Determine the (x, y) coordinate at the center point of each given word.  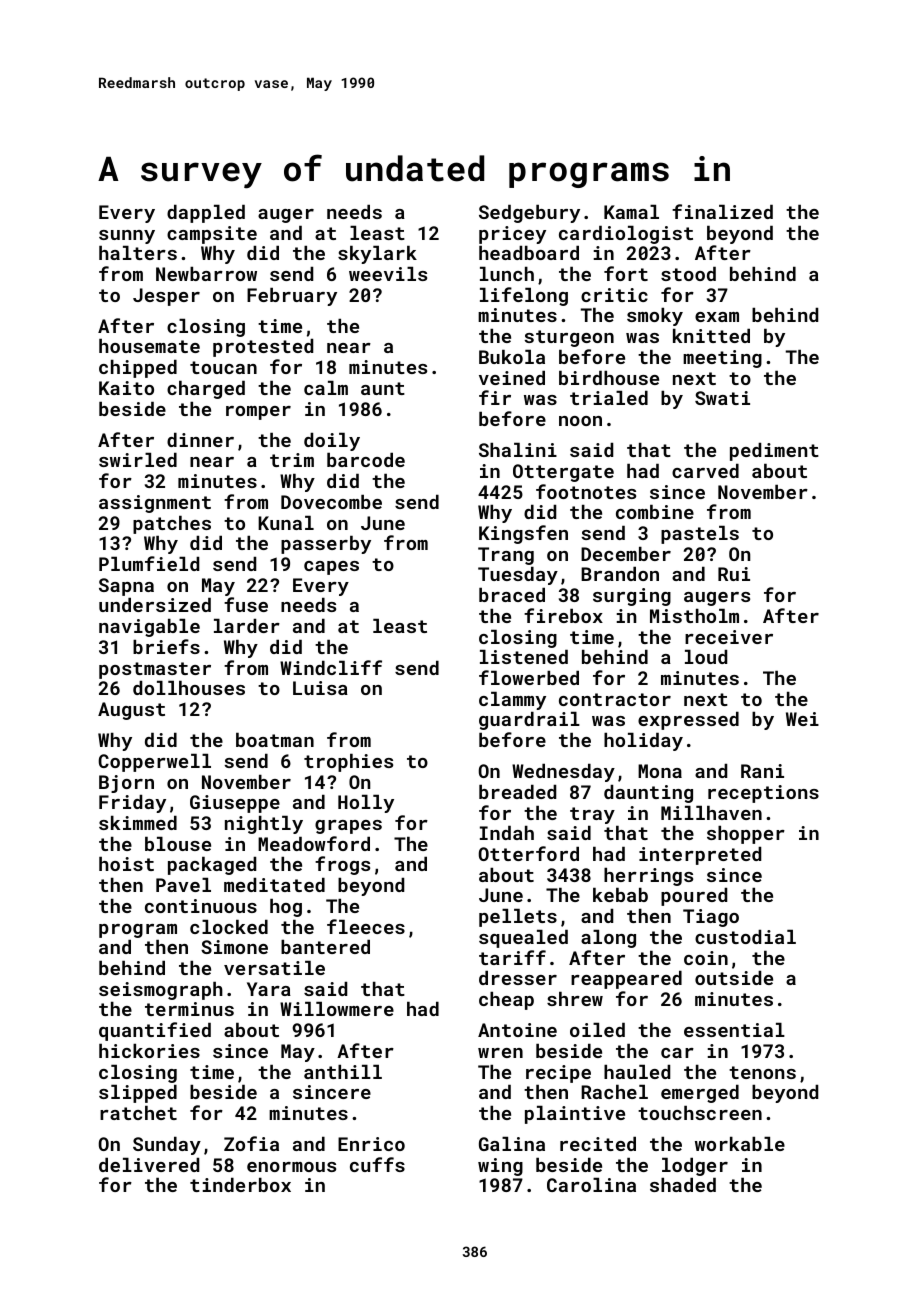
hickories (149, 1051)
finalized (722, 211)
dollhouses (189, 688)
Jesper (166, 297)
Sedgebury (529, 214)
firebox (563, 615)
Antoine (517, 1030)
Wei (802, 719)
